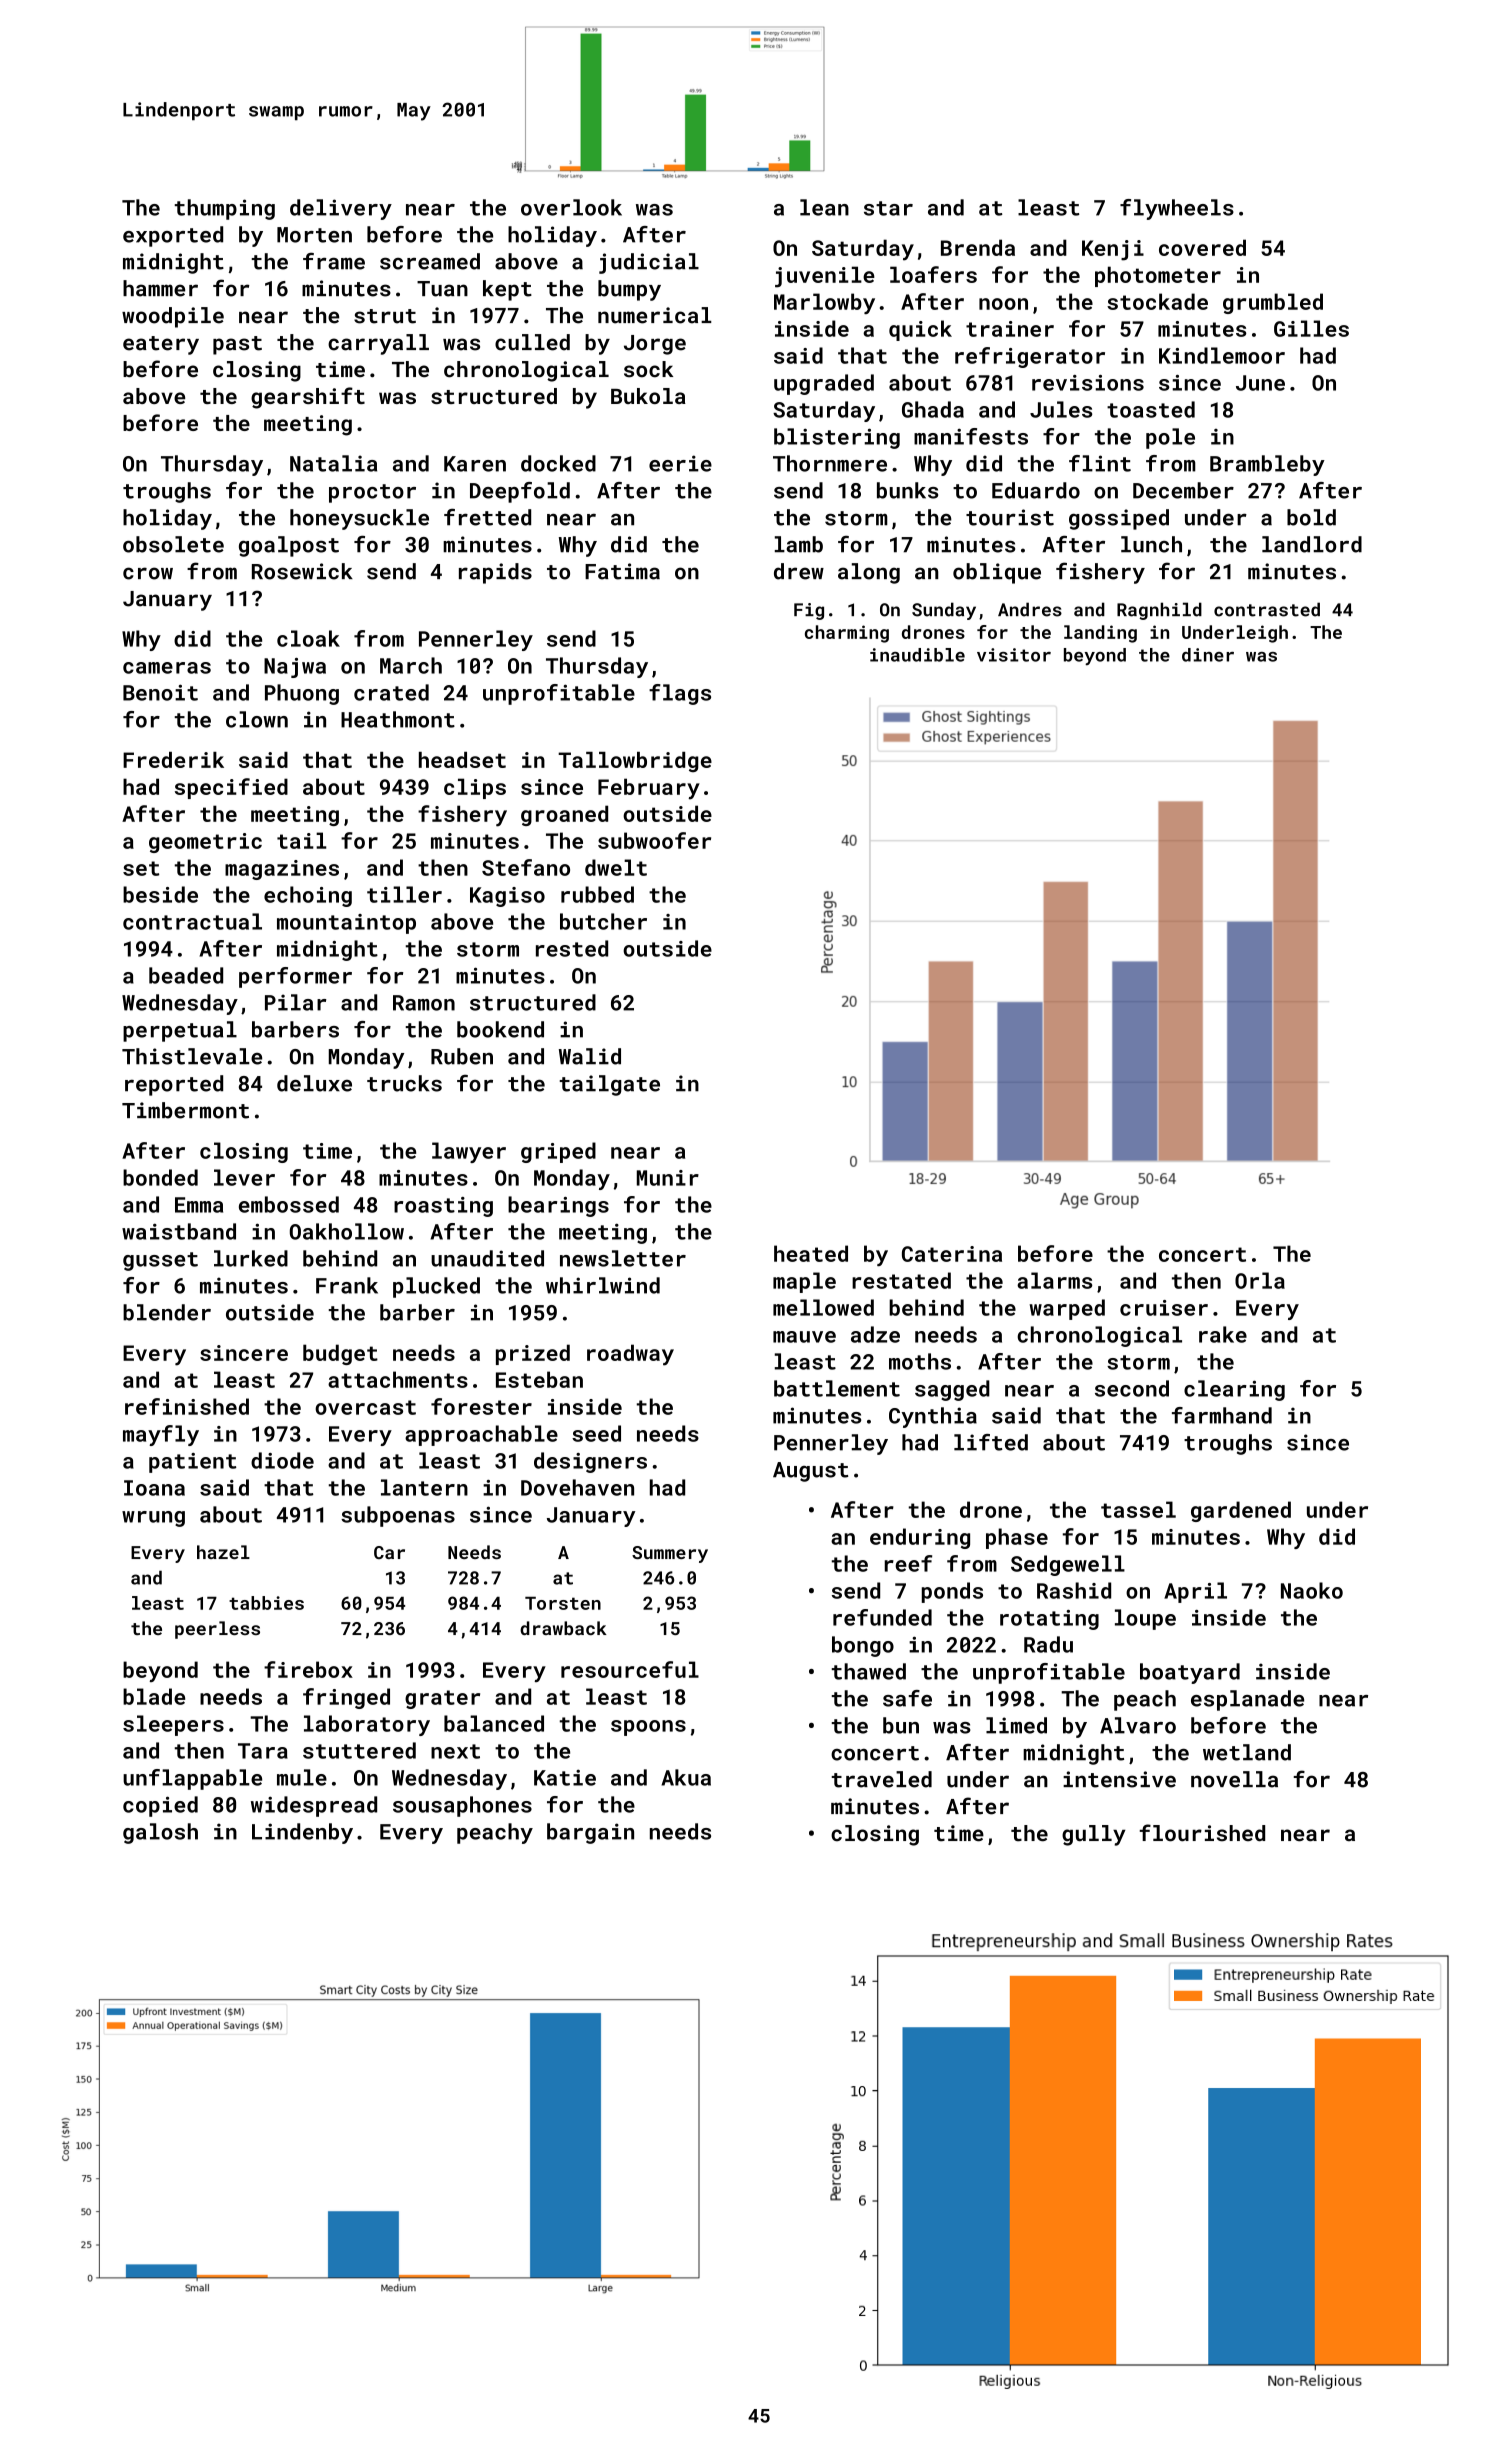  I want to click on trucks, so click(404, 1083).
